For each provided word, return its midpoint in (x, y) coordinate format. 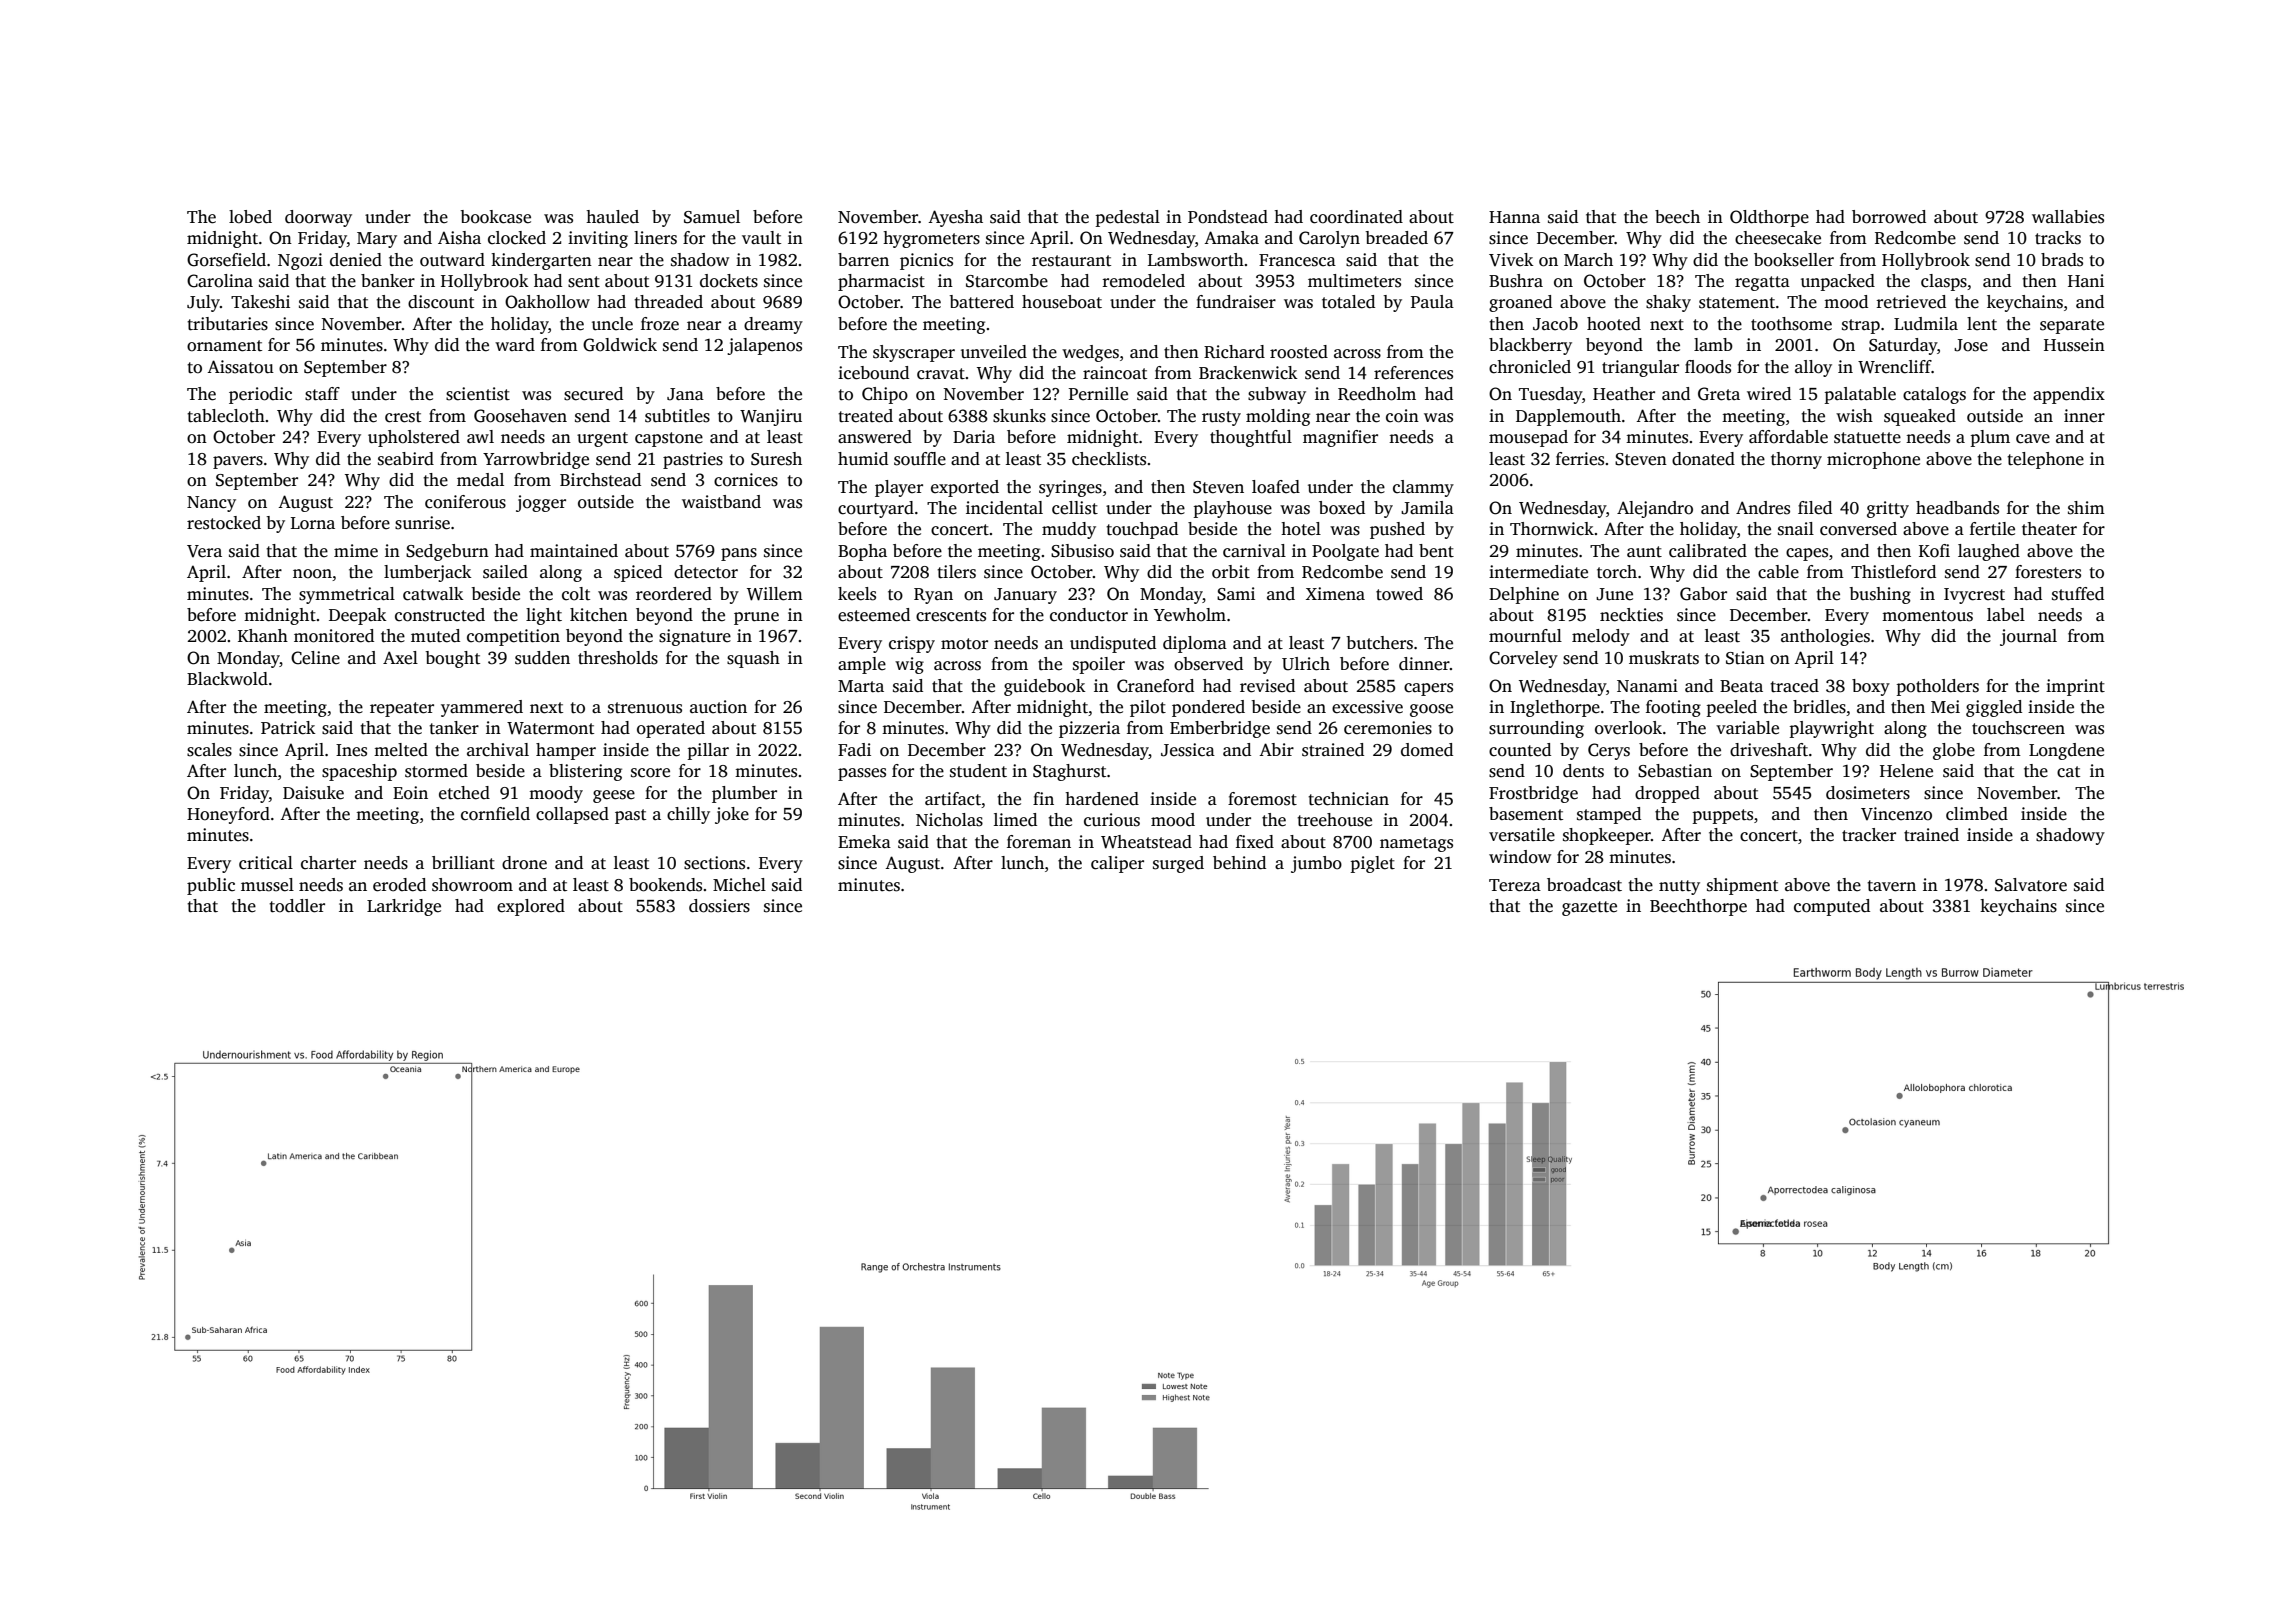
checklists (1109, 459)
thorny (1796, 460)
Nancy (211, 504)
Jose (1971, 345)
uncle (612, 324)
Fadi (854, 750)
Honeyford (228, 815)
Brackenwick (1248, 373)
